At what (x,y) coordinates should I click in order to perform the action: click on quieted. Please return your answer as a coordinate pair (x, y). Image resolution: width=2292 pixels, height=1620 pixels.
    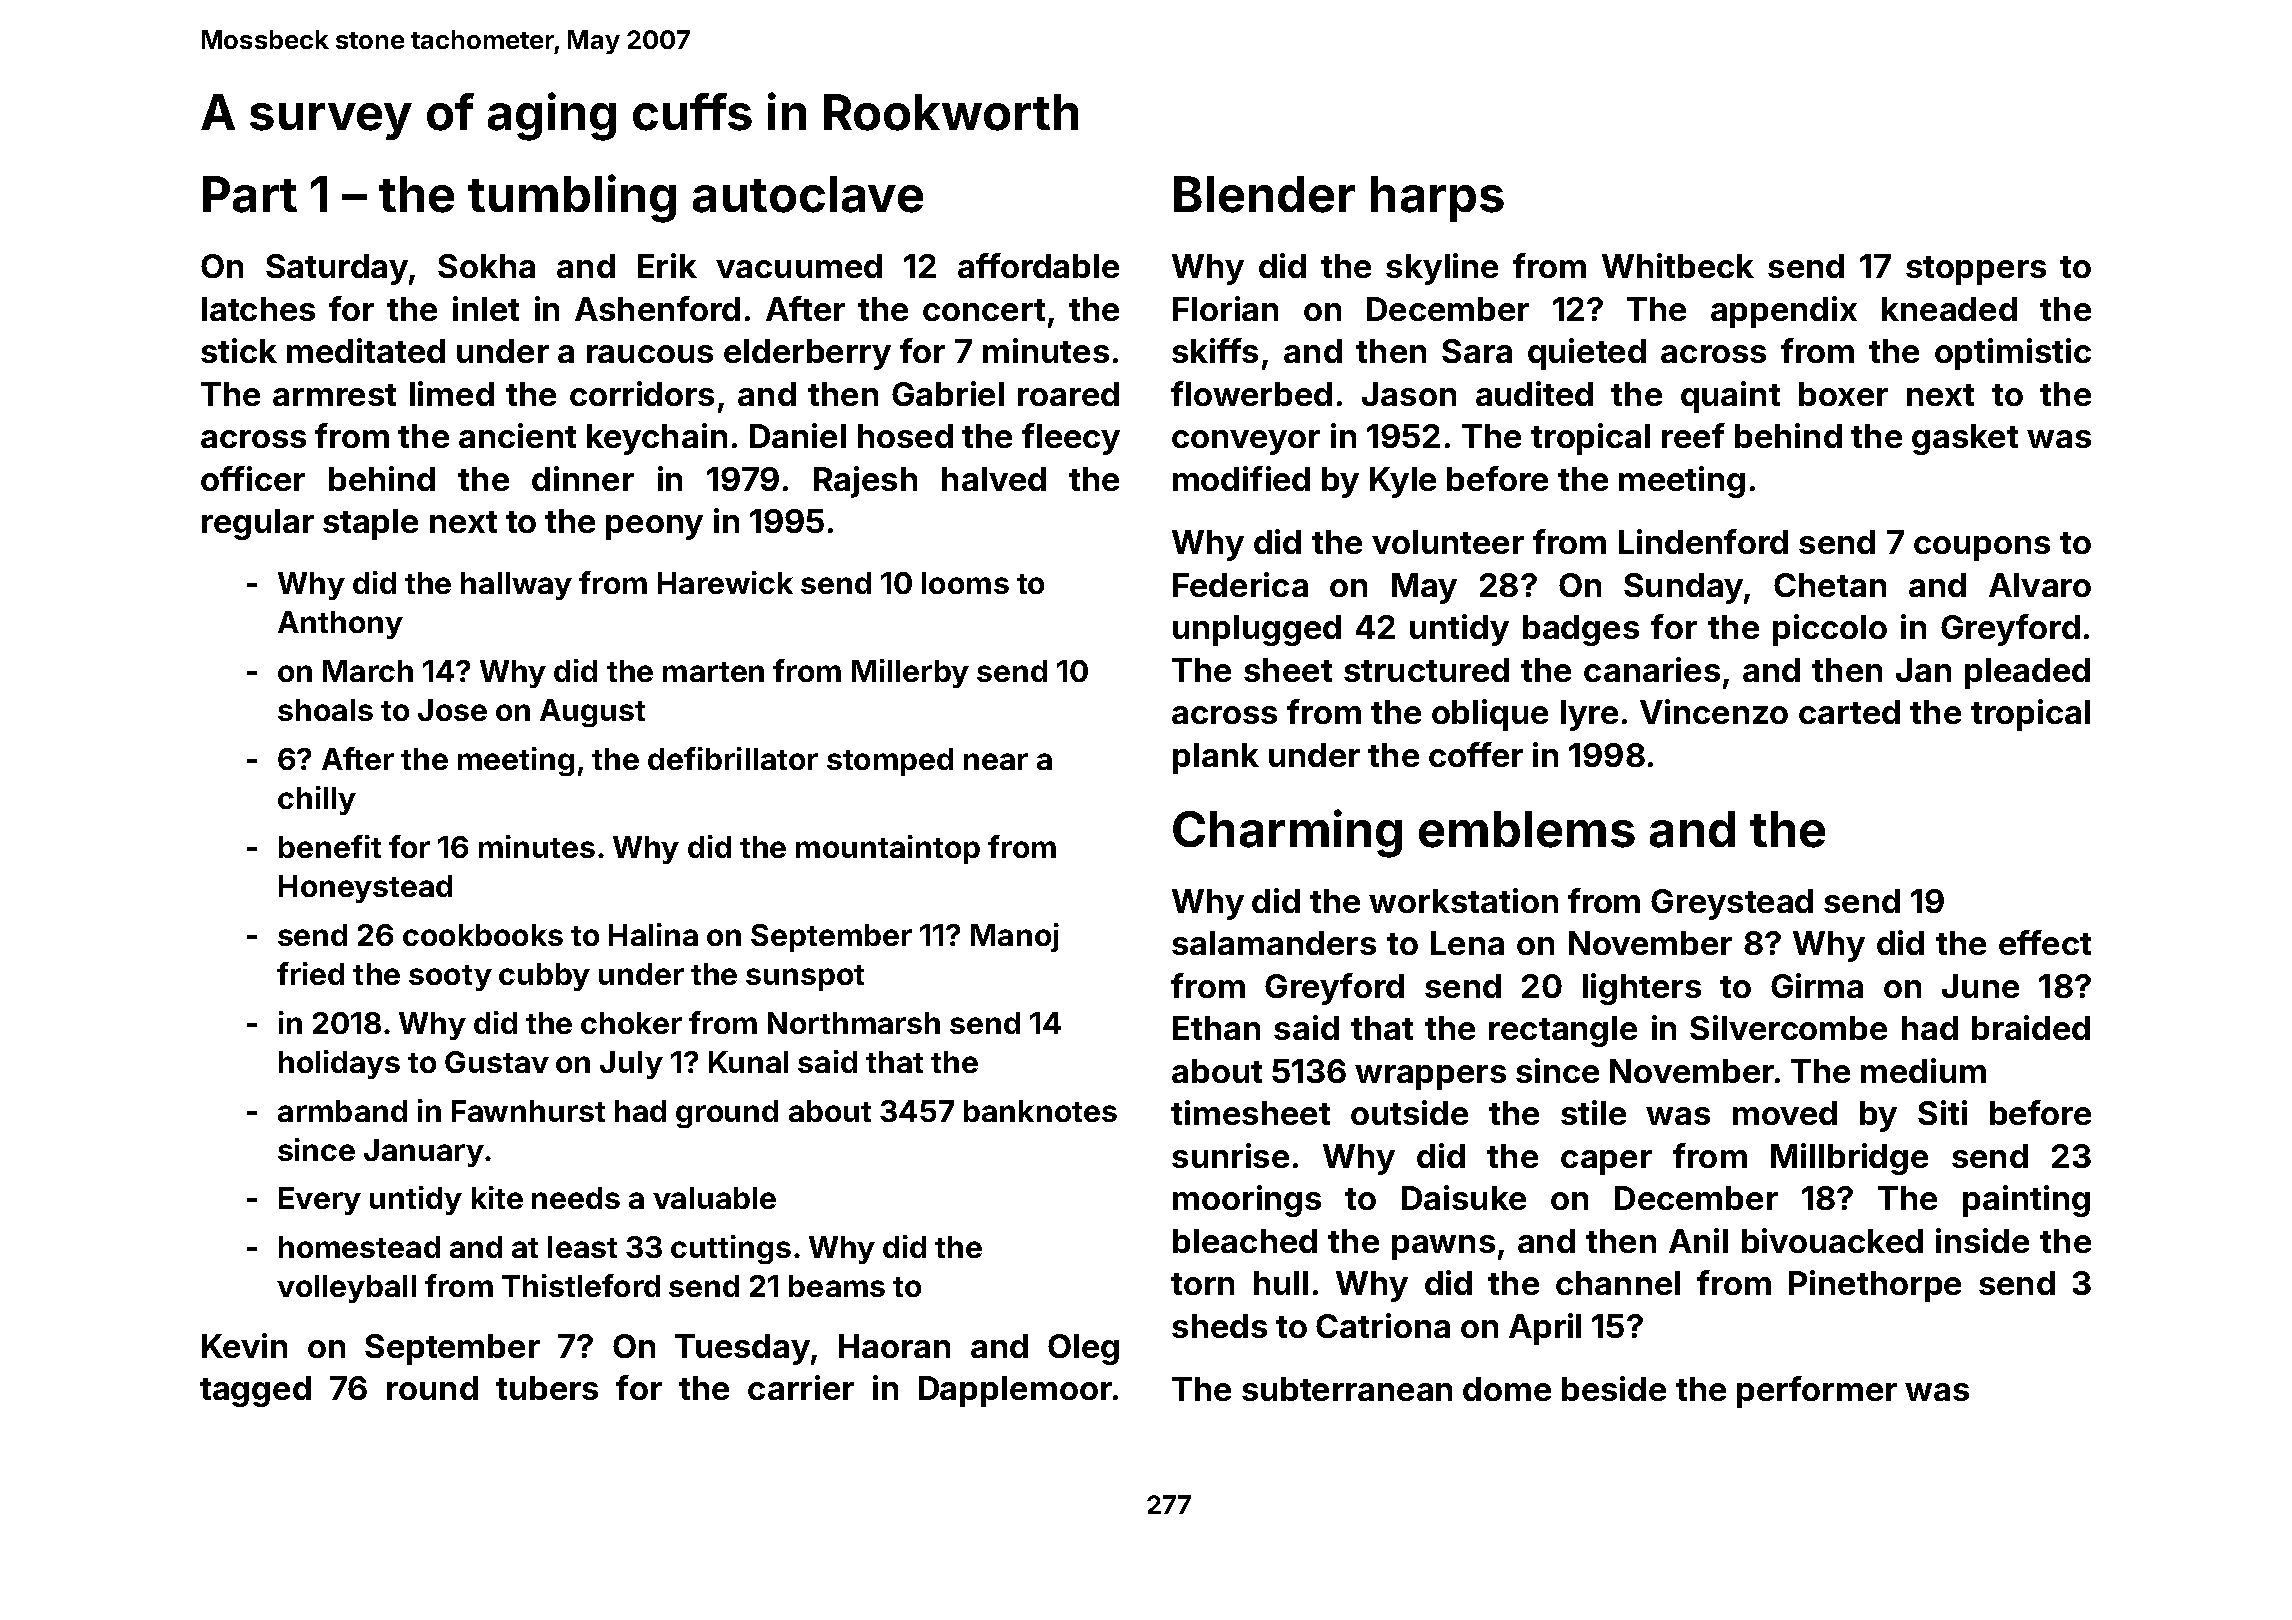
    Looking at the image, I should click on (1587, 354).
